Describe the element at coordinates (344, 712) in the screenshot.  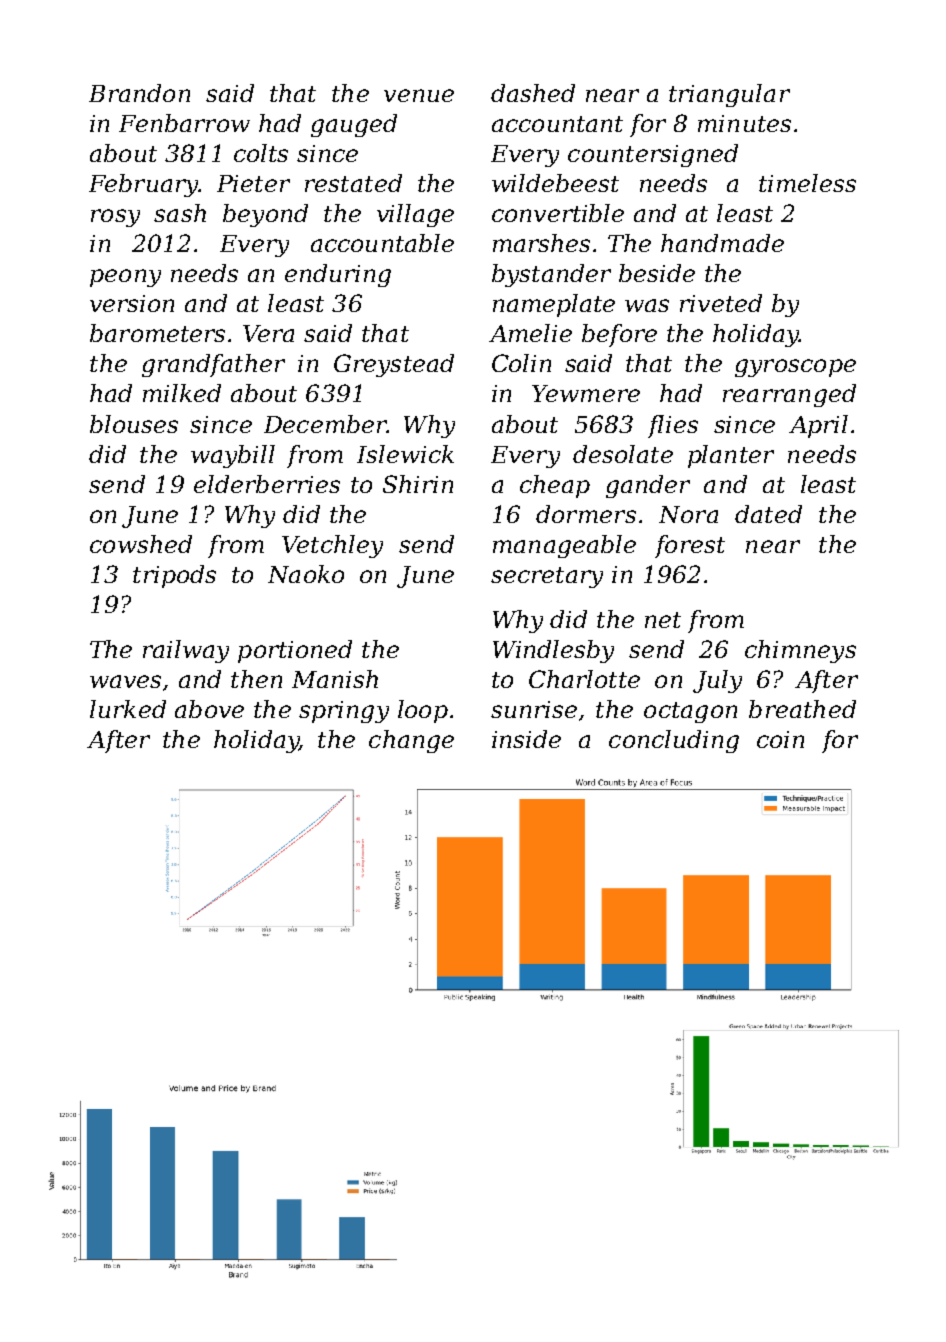
I see `springy` at that location.
